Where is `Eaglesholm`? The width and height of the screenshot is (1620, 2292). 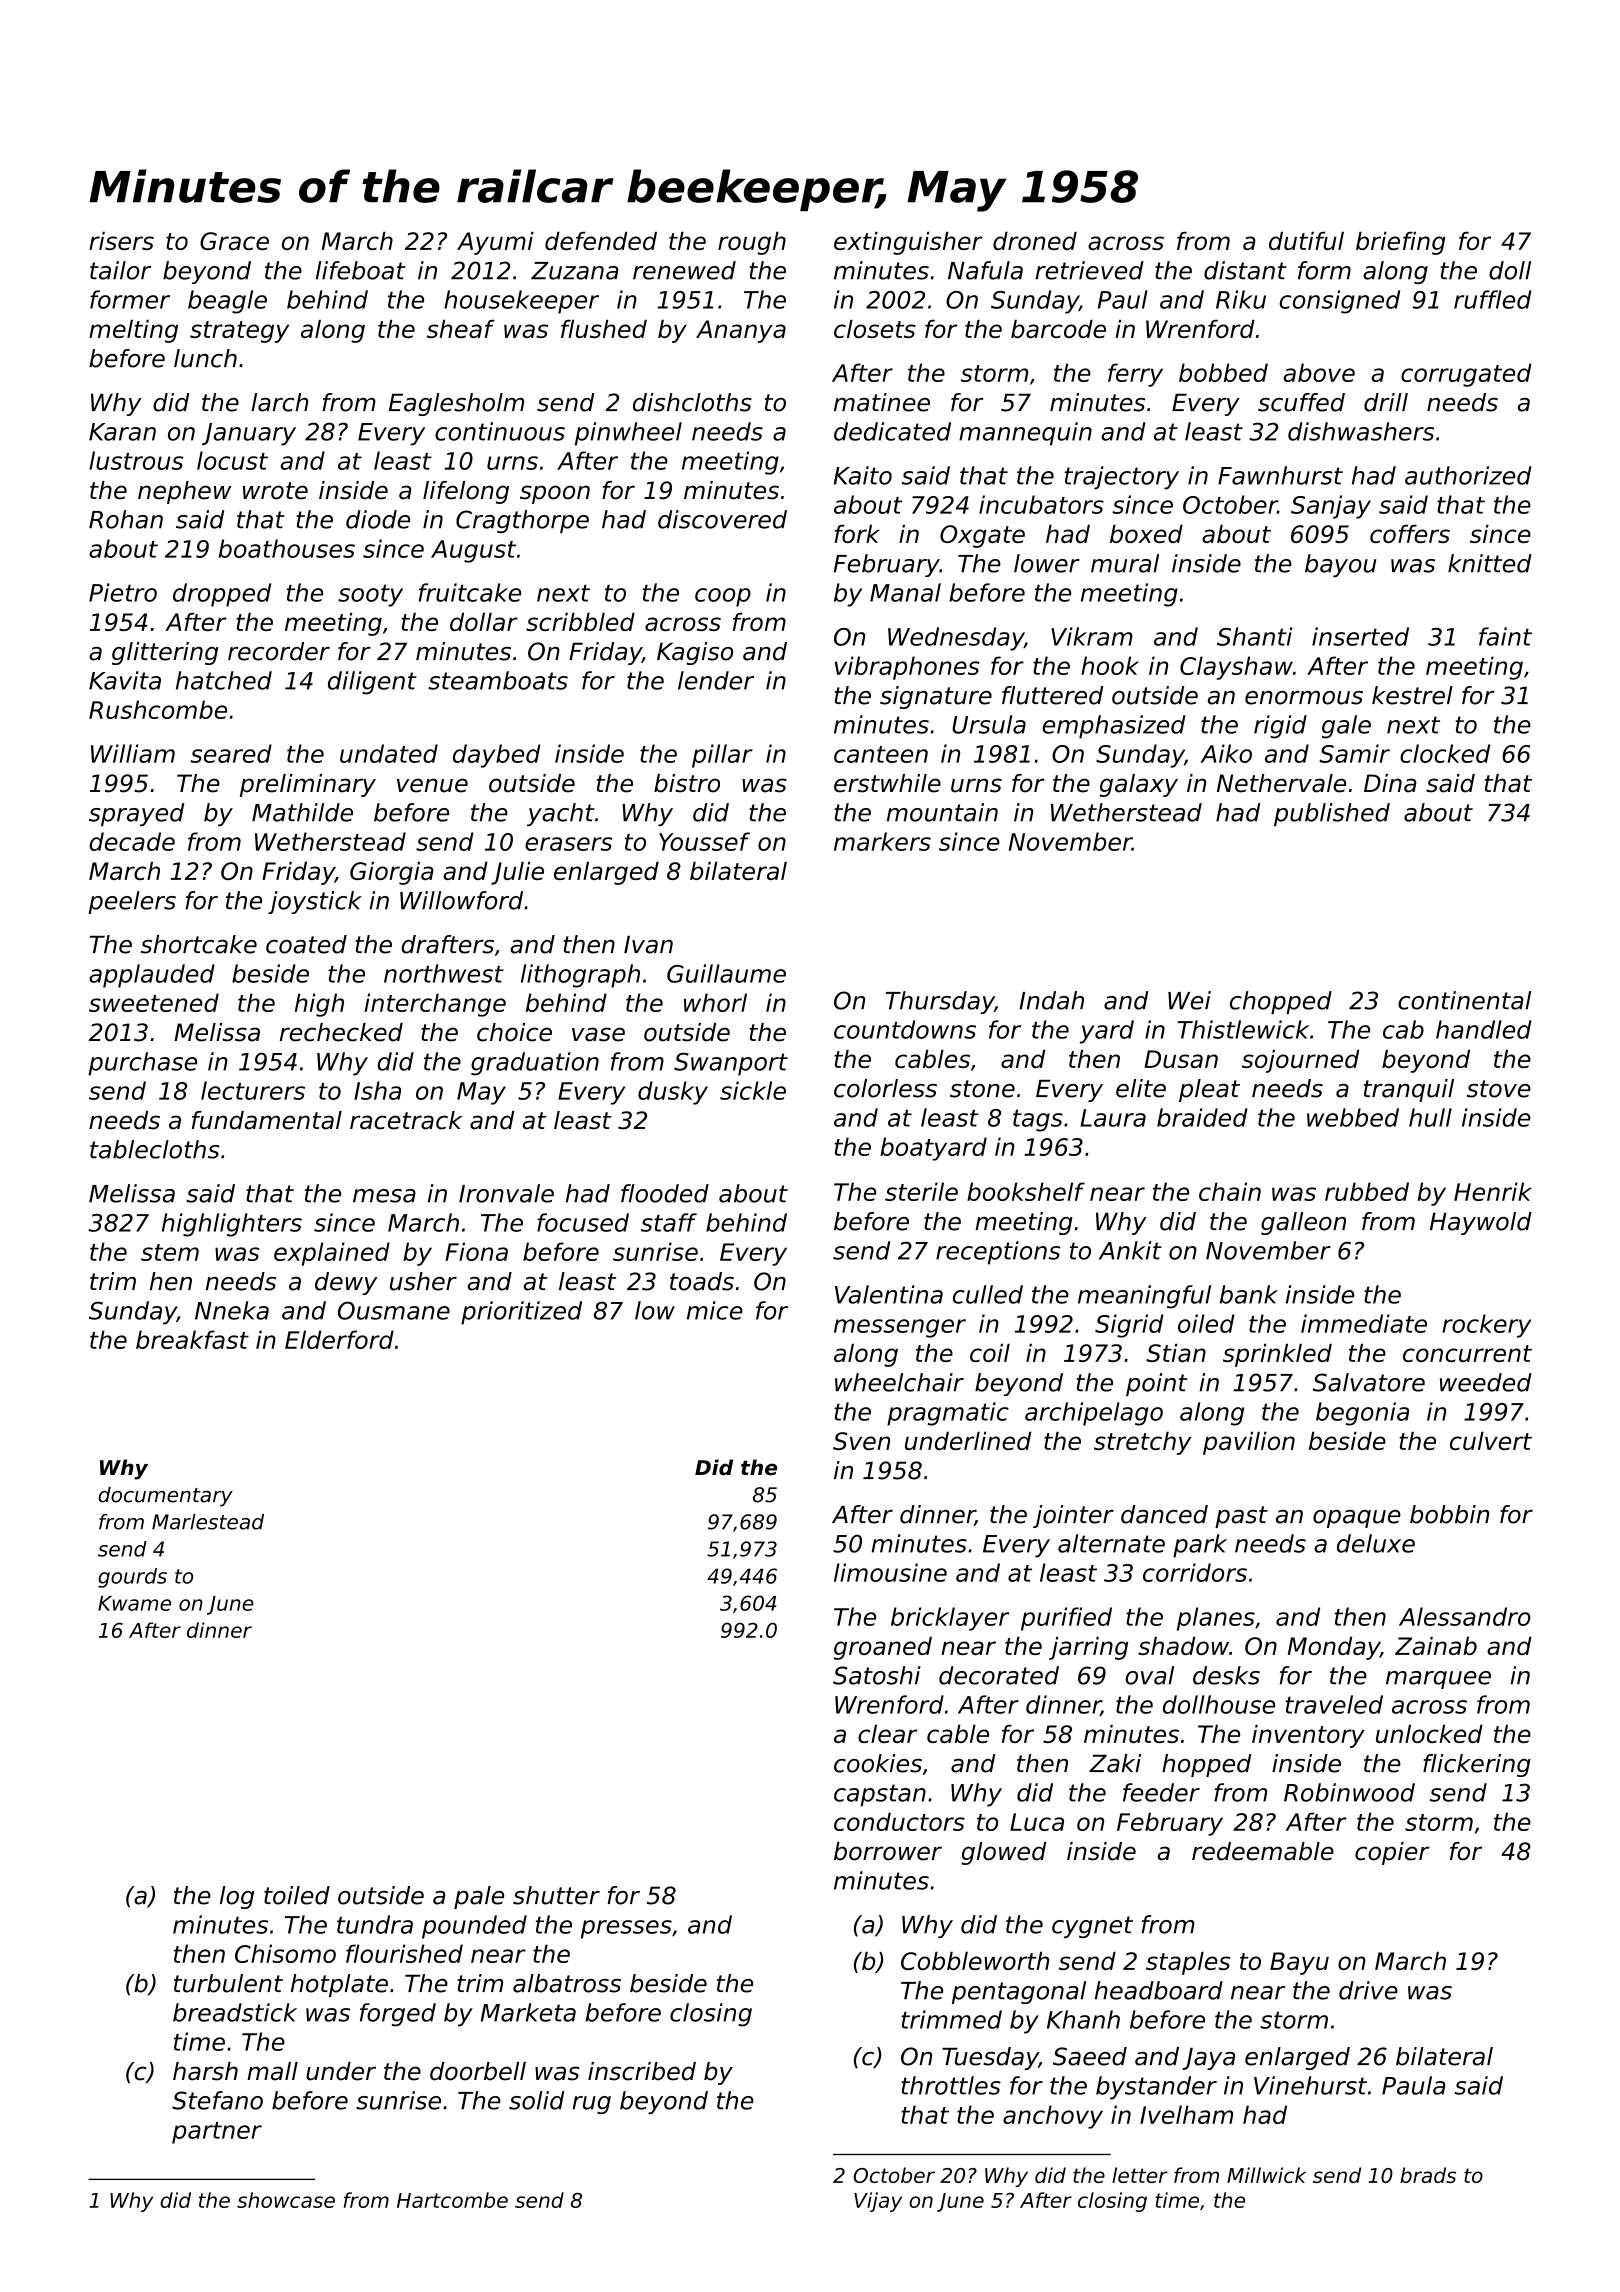
Eaglesholm is located at coordinates (456, 404).
